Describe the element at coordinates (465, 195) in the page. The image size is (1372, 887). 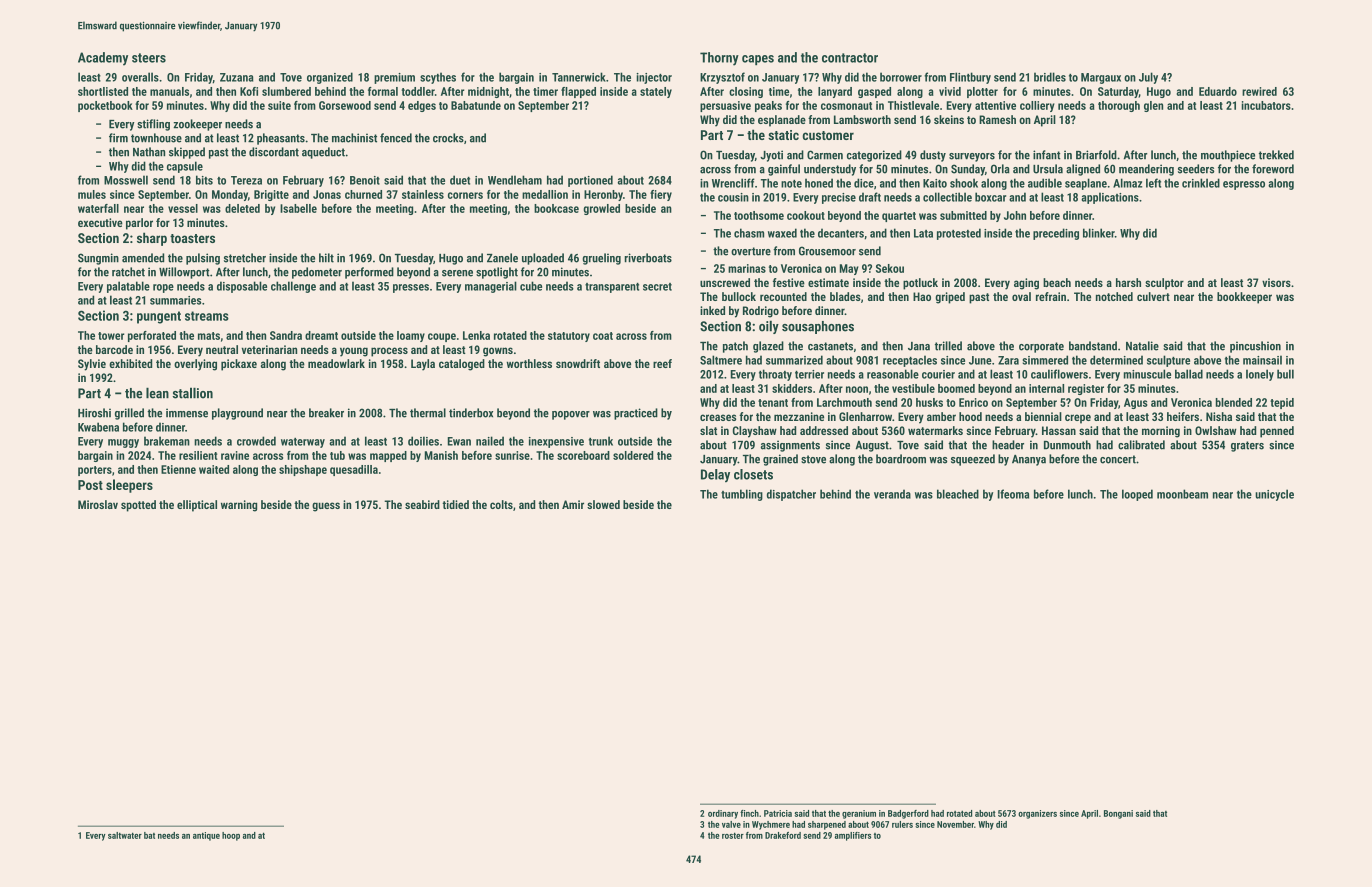
I see `corners` at that location.
